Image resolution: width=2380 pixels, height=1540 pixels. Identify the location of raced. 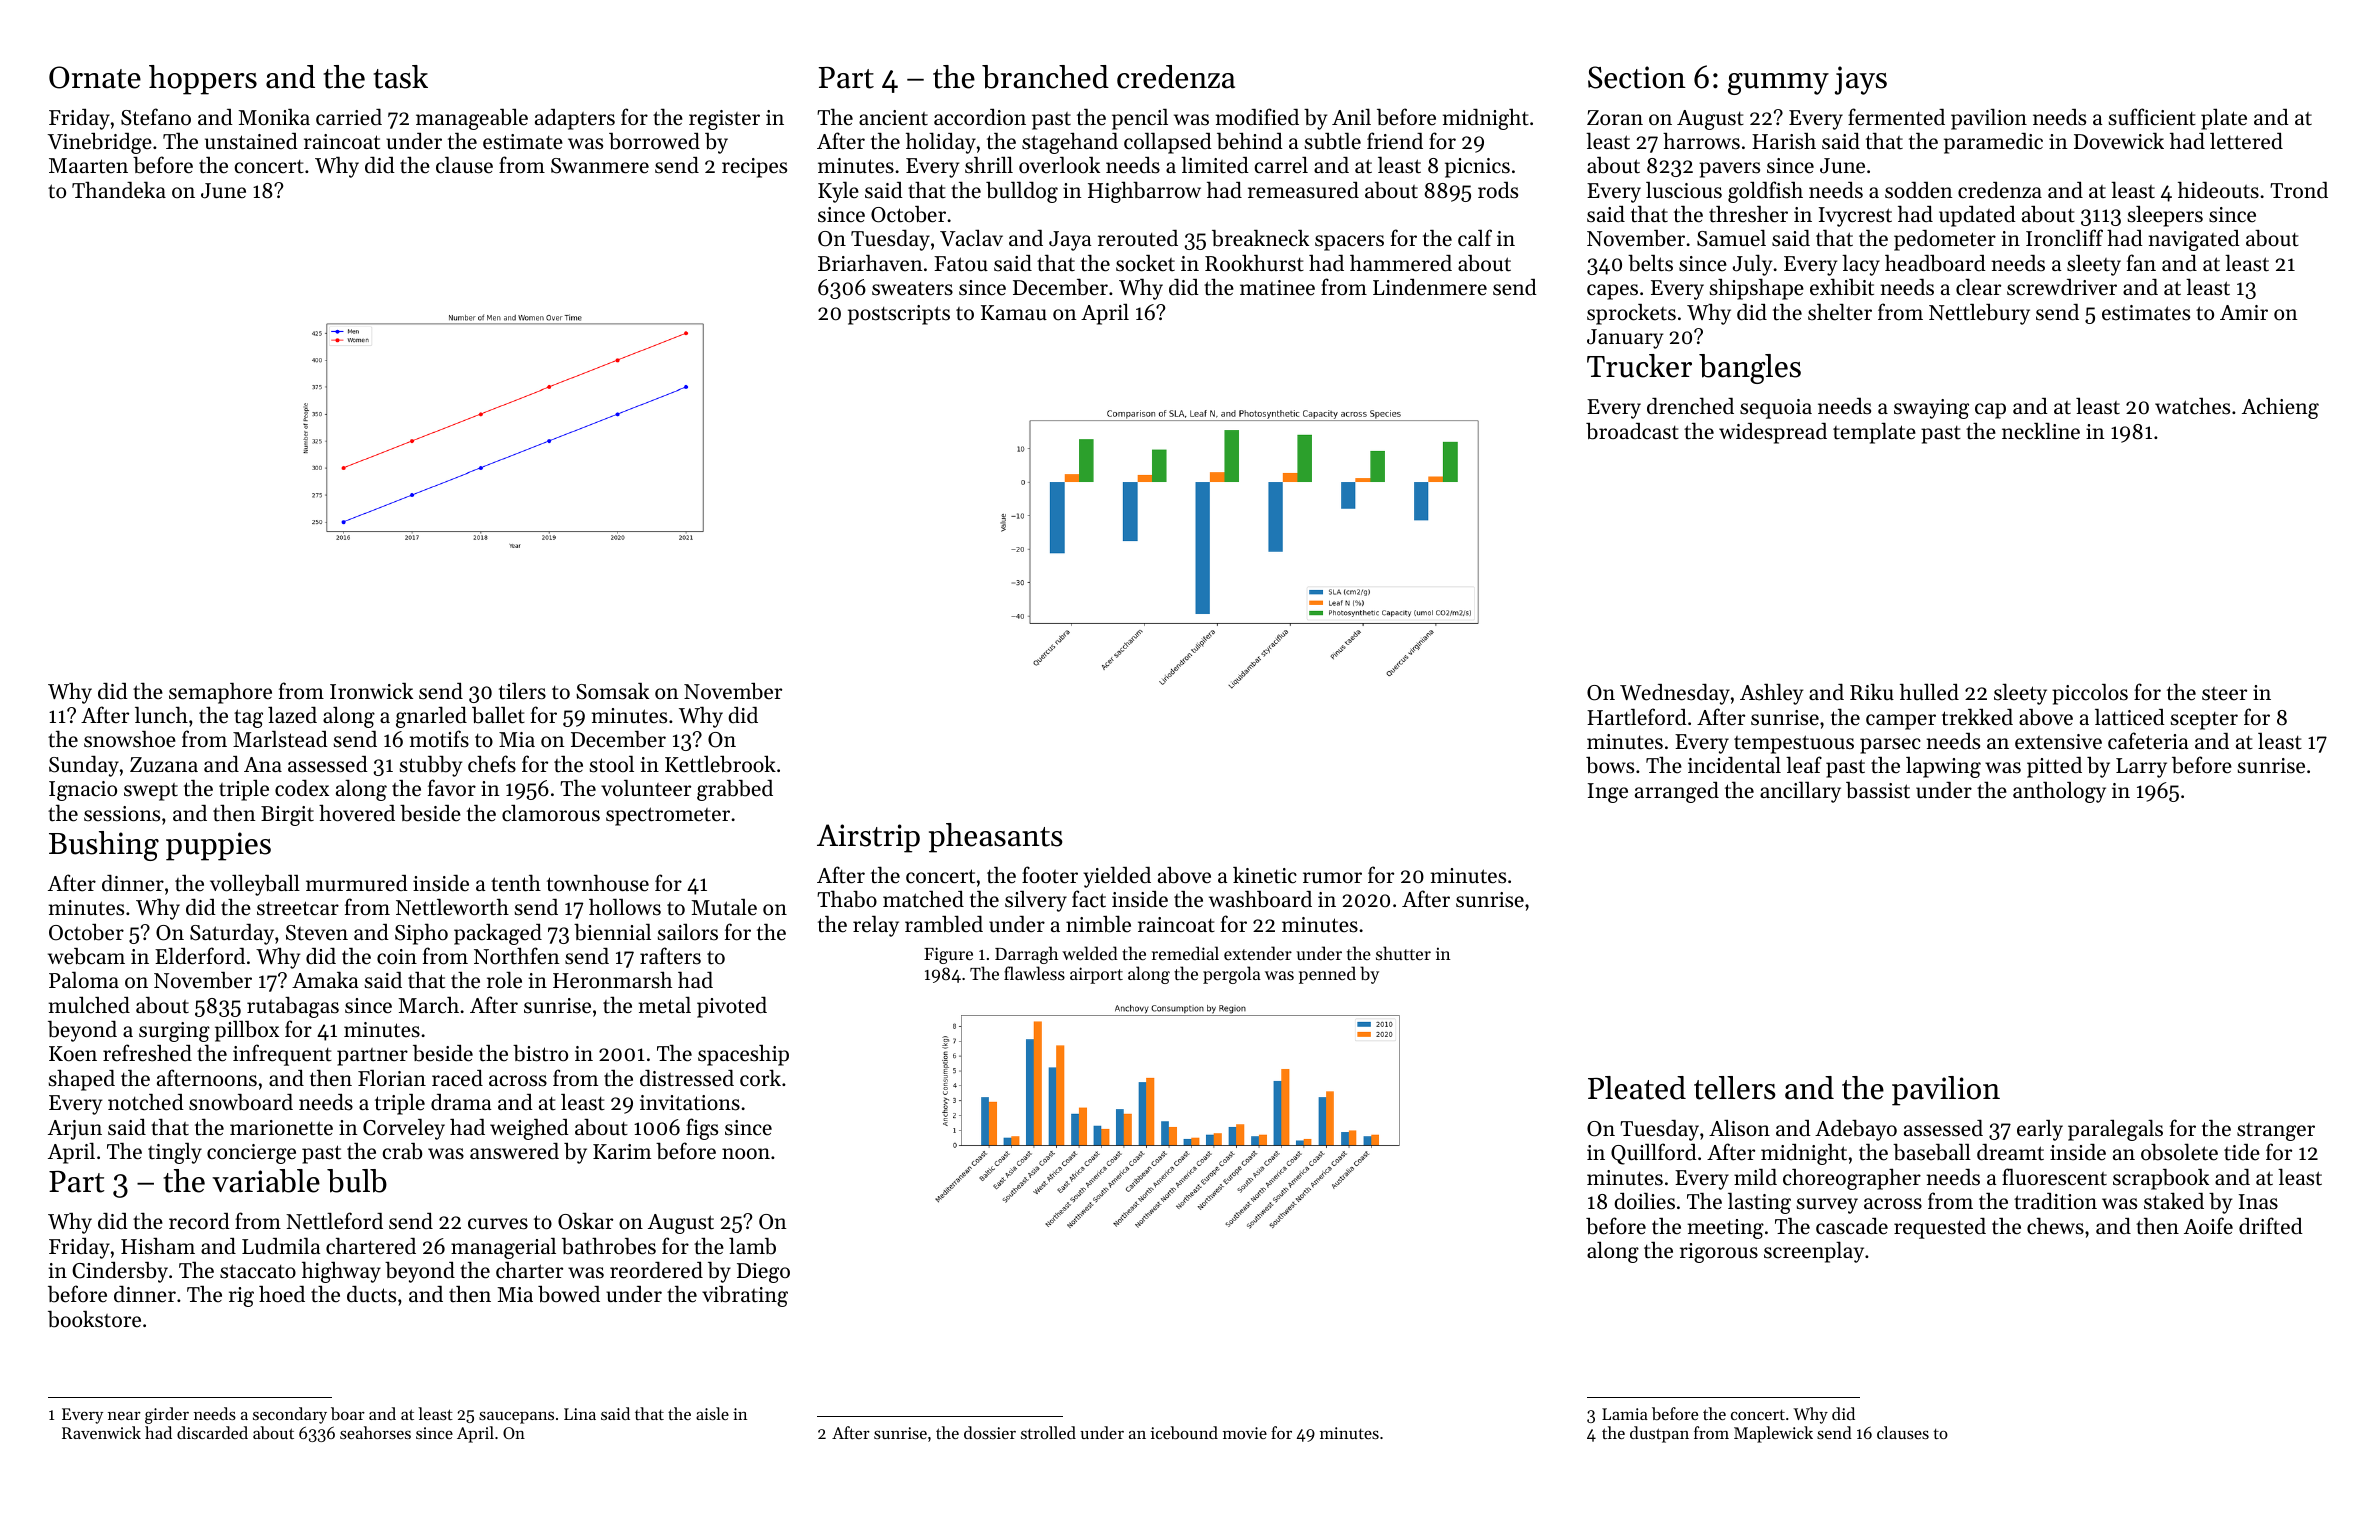
(457, 1078).
